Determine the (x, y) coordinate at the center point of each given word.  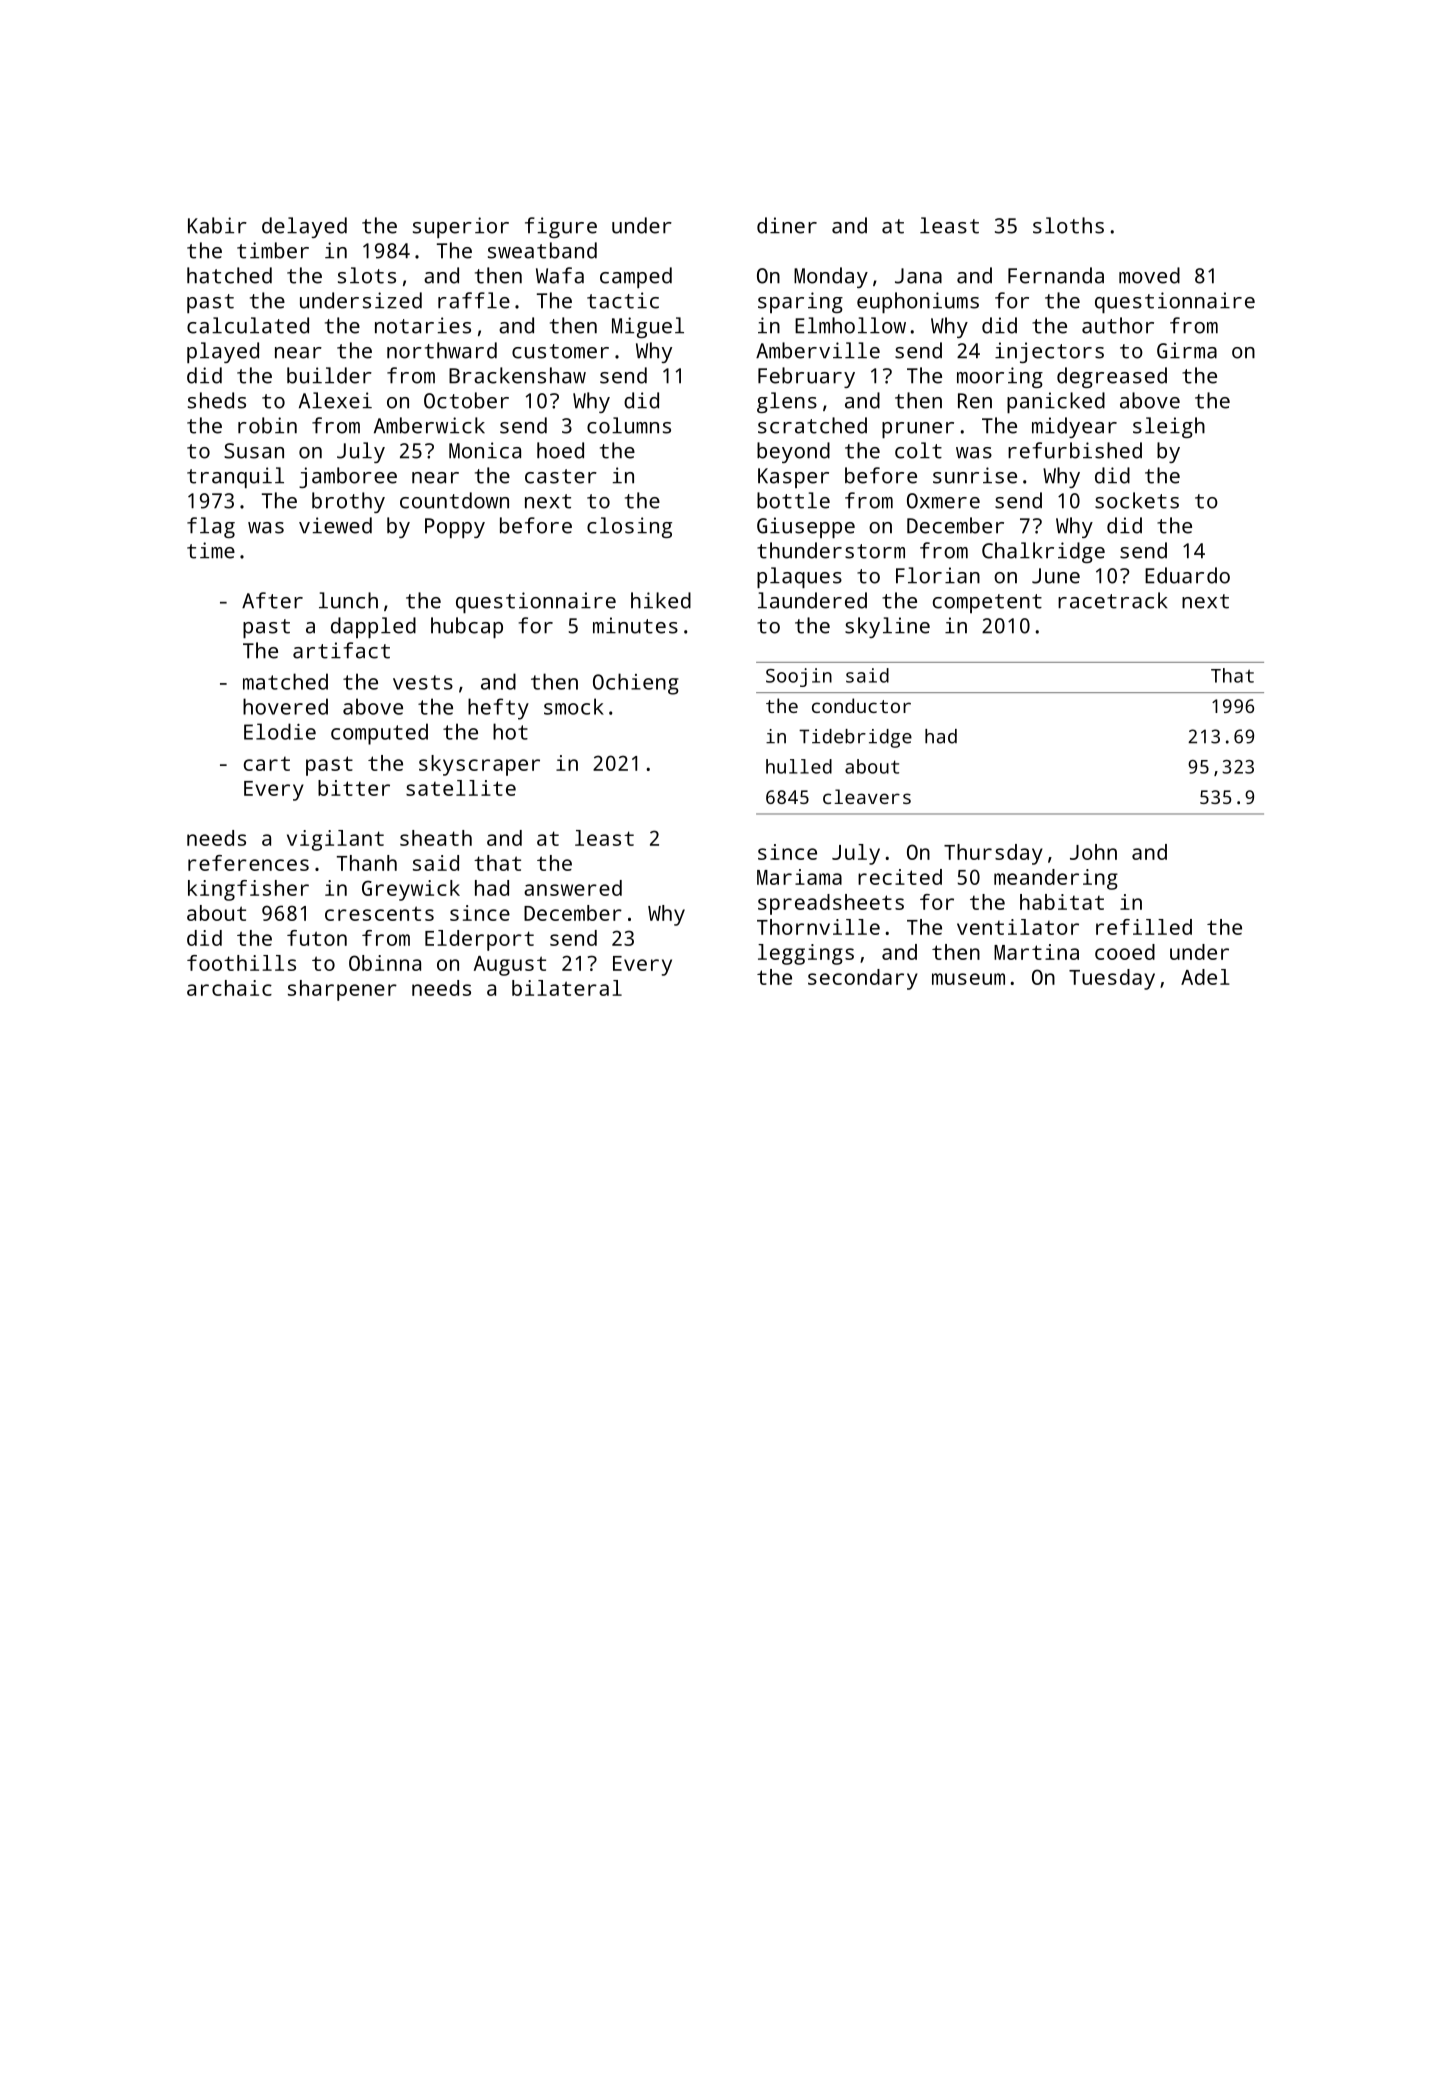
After (272, 600)
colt (918, 450)
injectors (1049, 352)
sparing (800, 302)
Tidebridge (855, 738)
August (510, 966)
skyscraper (479, 765)
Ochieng (636, 684)
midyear (1074, 427)
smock (574, 706)
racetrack (1112, 600)
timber (273, 250)
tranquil (235, 478)
